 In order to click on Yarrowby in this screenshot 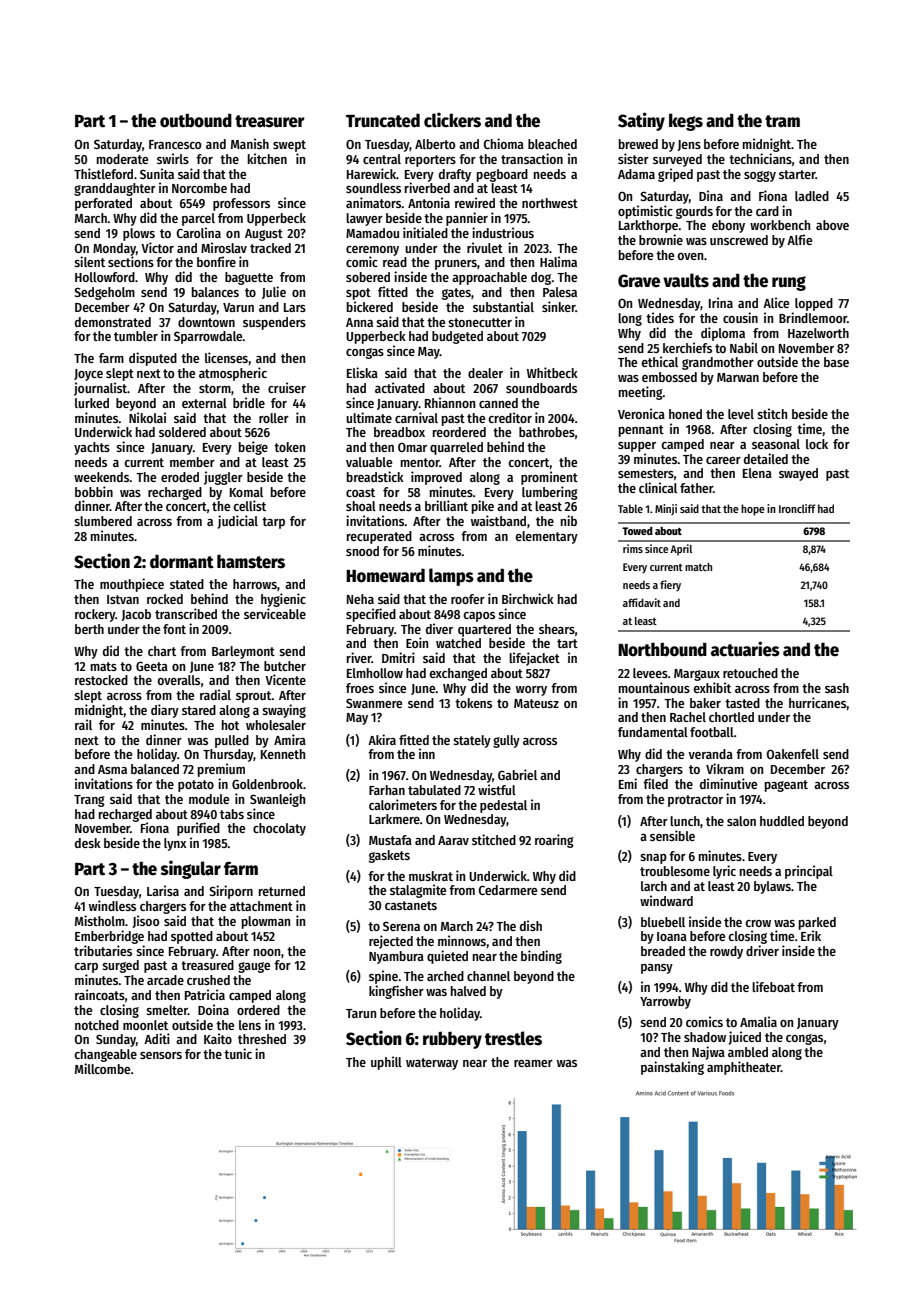, I will do `click(665, 1002)`.
